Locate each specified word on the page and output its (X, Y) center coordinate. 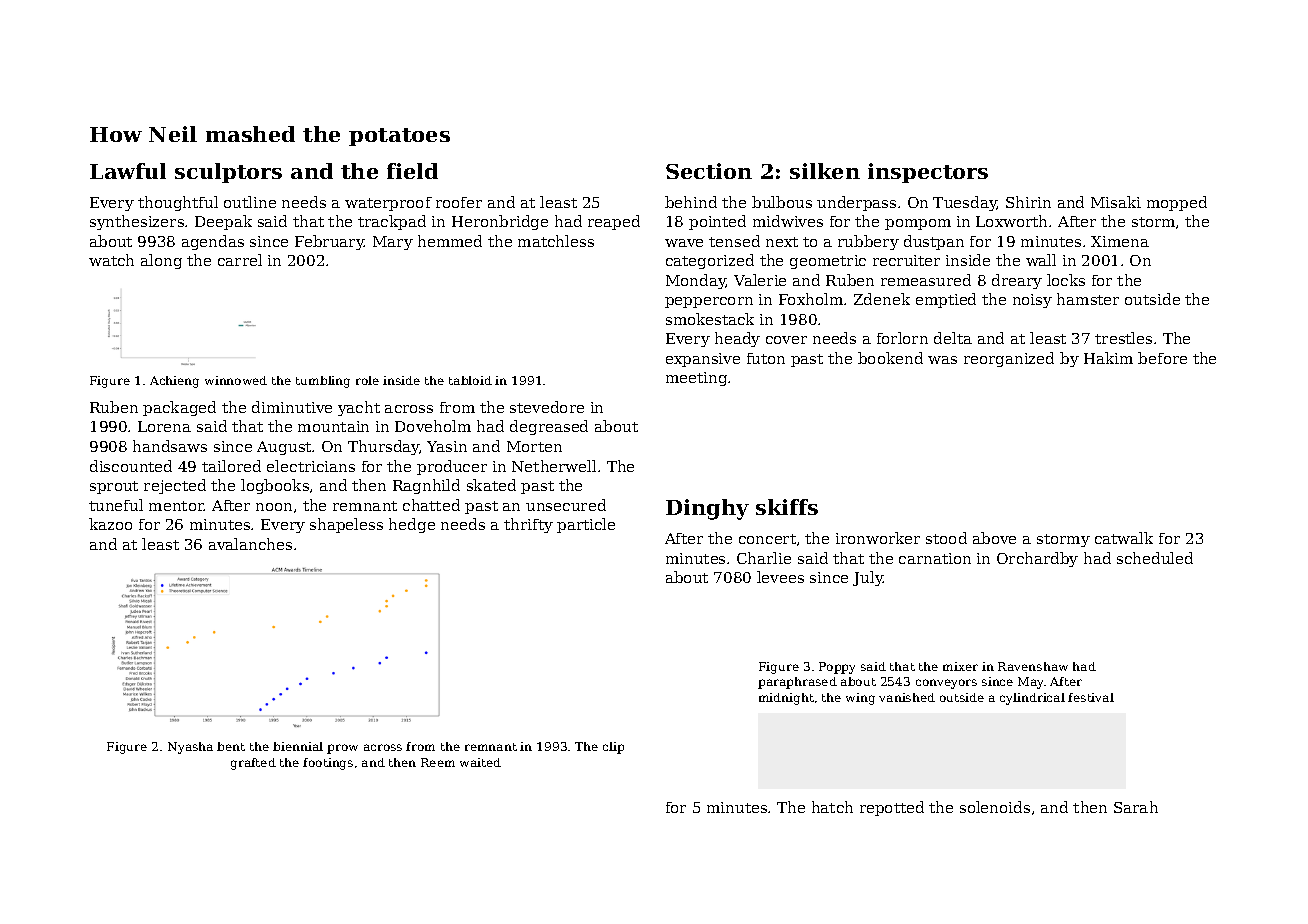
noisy (1032, 301)
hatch (832, 807)
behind (691, 202)
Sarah (1136, 807)
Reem (438, 762)
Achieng (174, 382)
